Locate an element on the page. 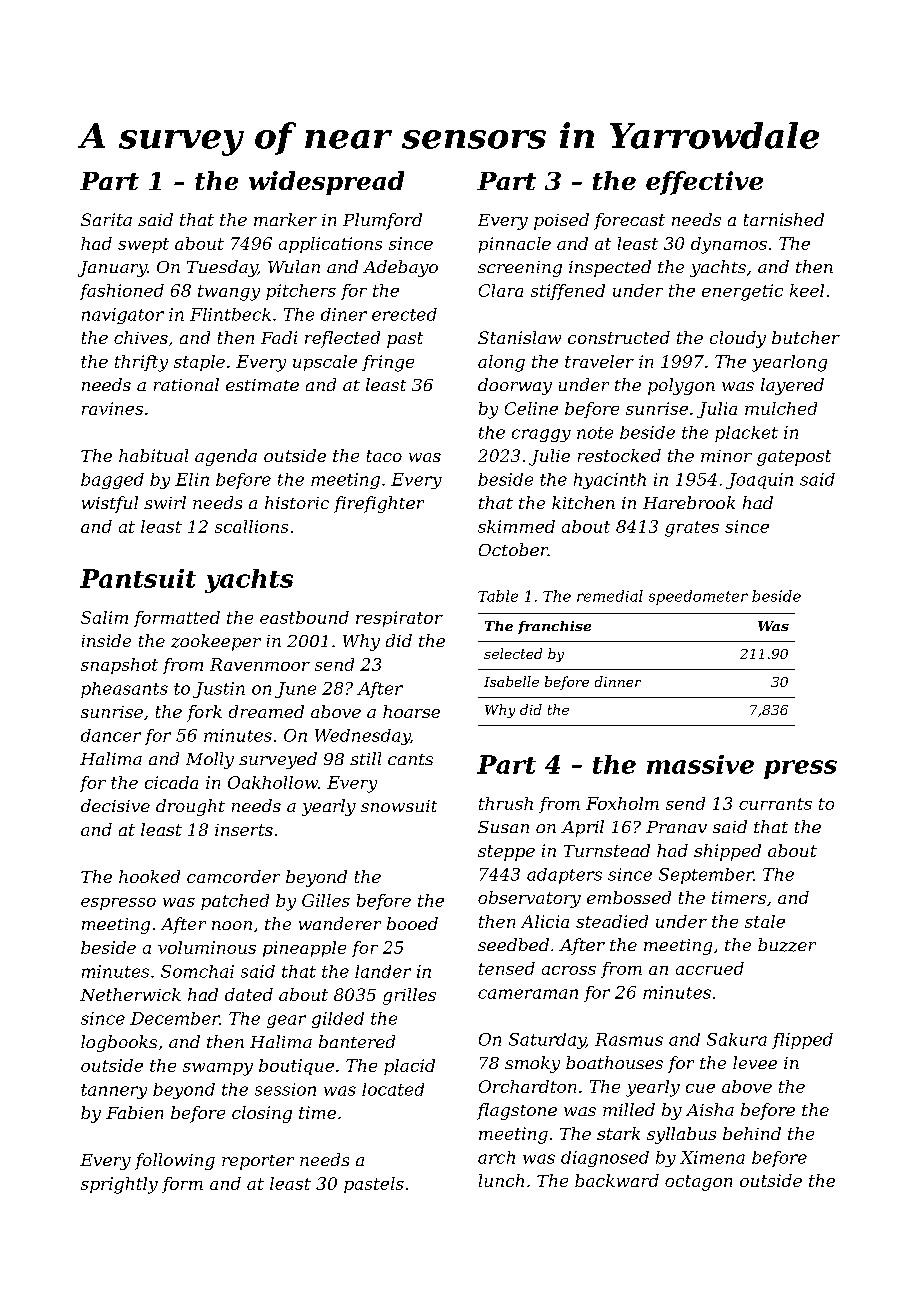 The height and width of the image is (1308, 924). Sakura is located at coordinates (737, 1039).
